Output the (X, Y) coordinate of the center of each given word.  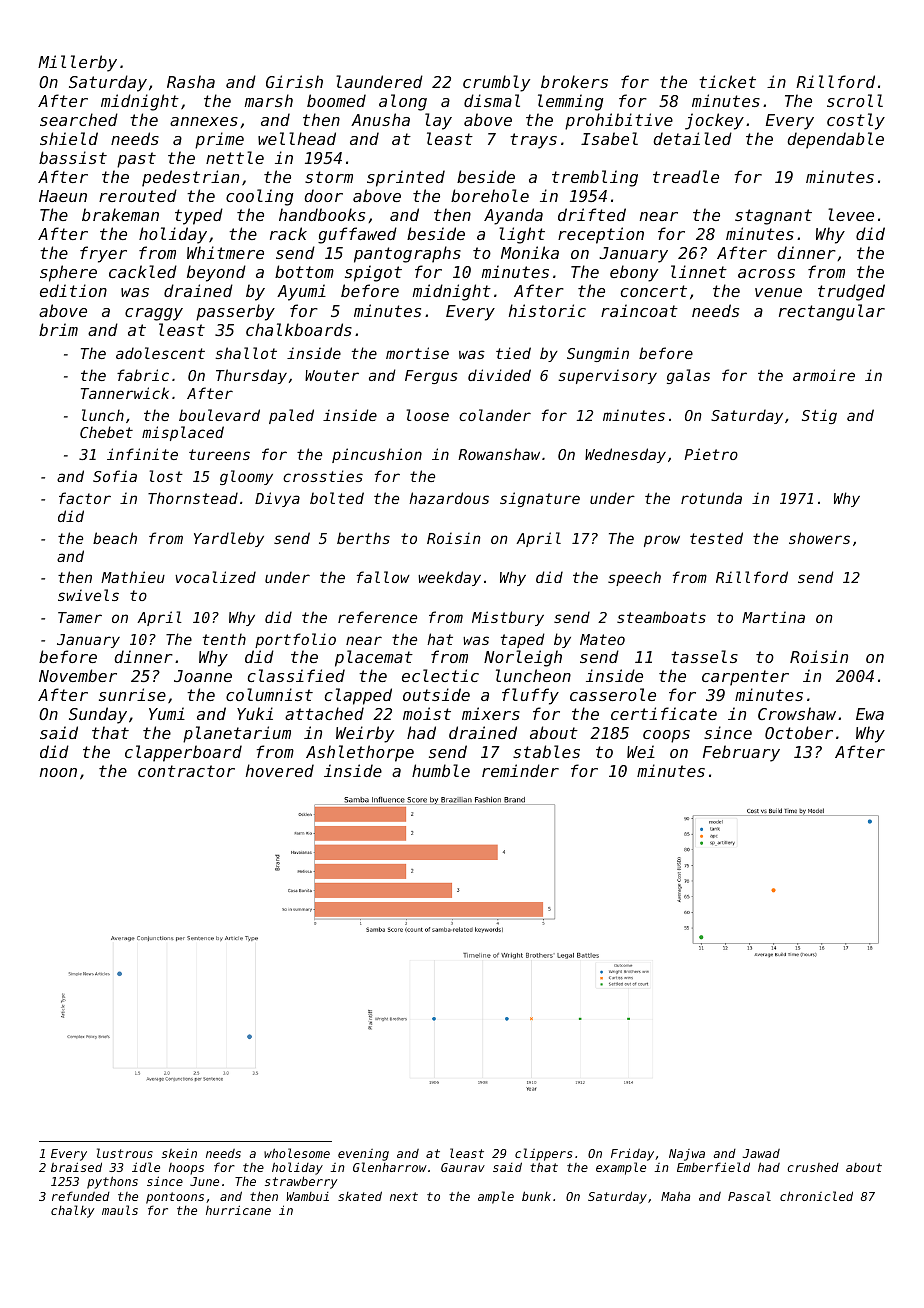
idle (146, 1167)
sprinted (406, 178)
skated (360, 1196)
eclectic (440, 675)
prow (662, 541)
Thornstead (193, 498)
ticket (727, 81)
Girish (294, 81)
